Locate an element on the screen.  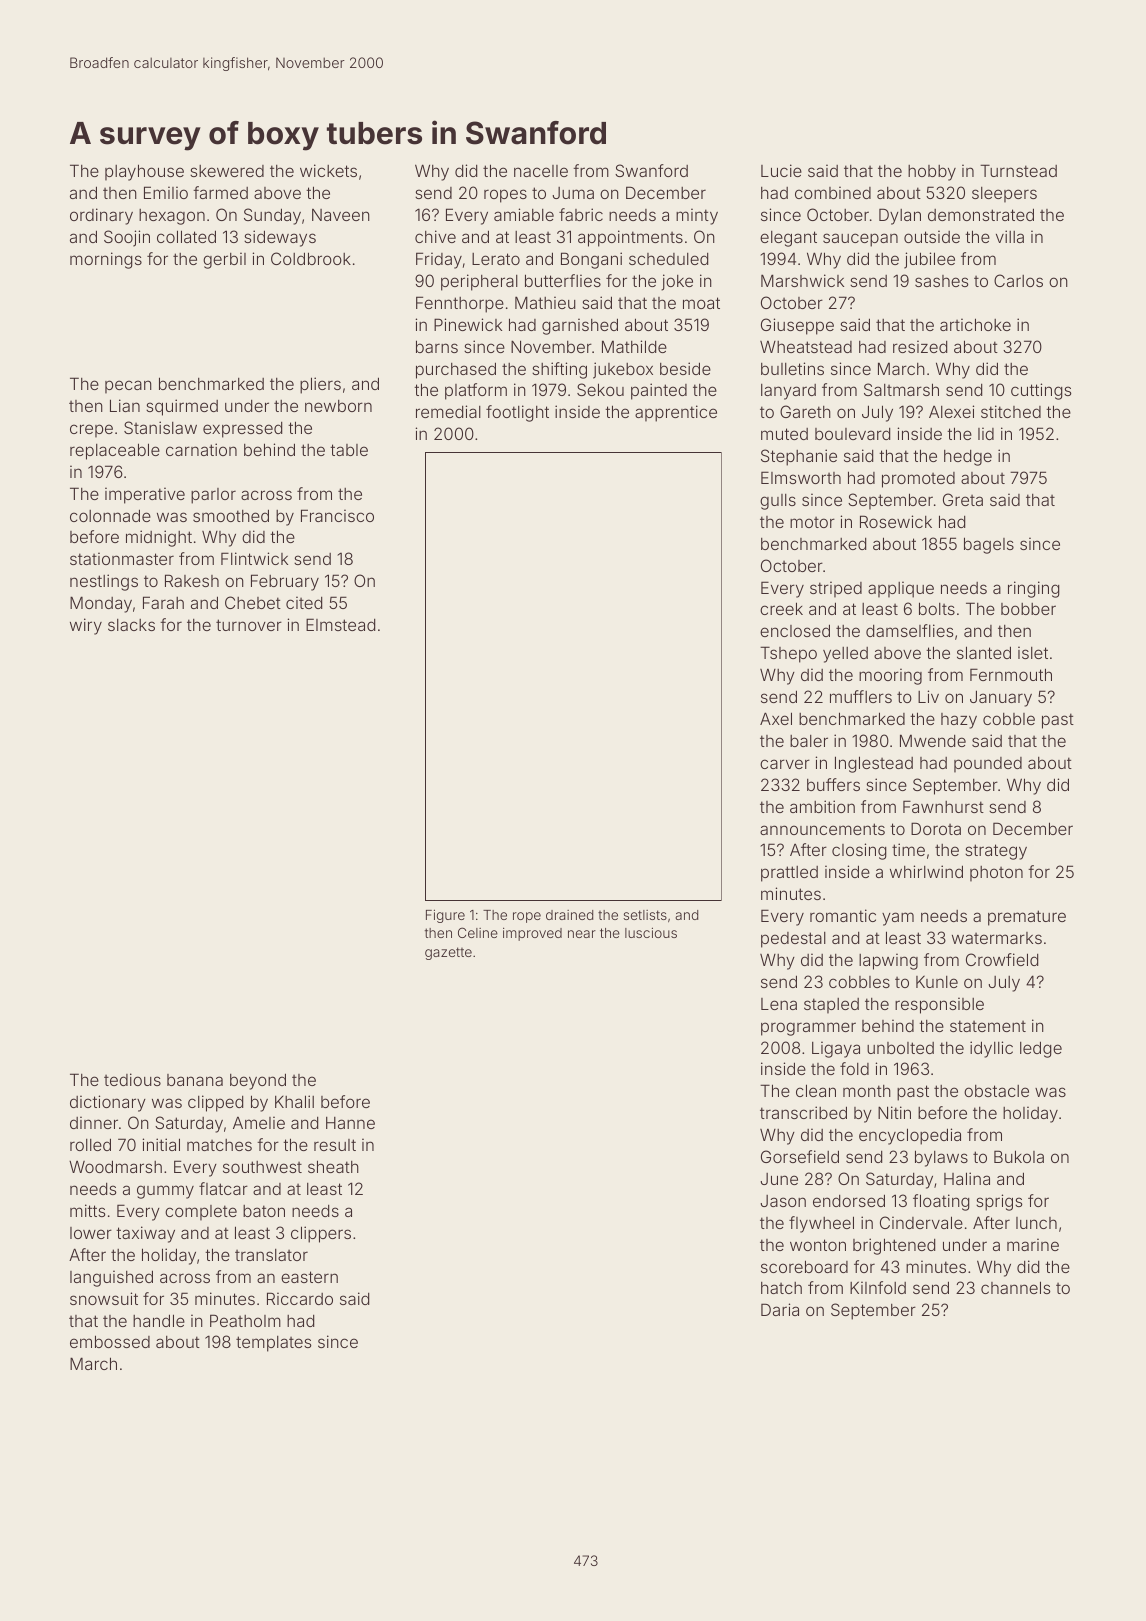
applique is located at coordinates (901, 589).
